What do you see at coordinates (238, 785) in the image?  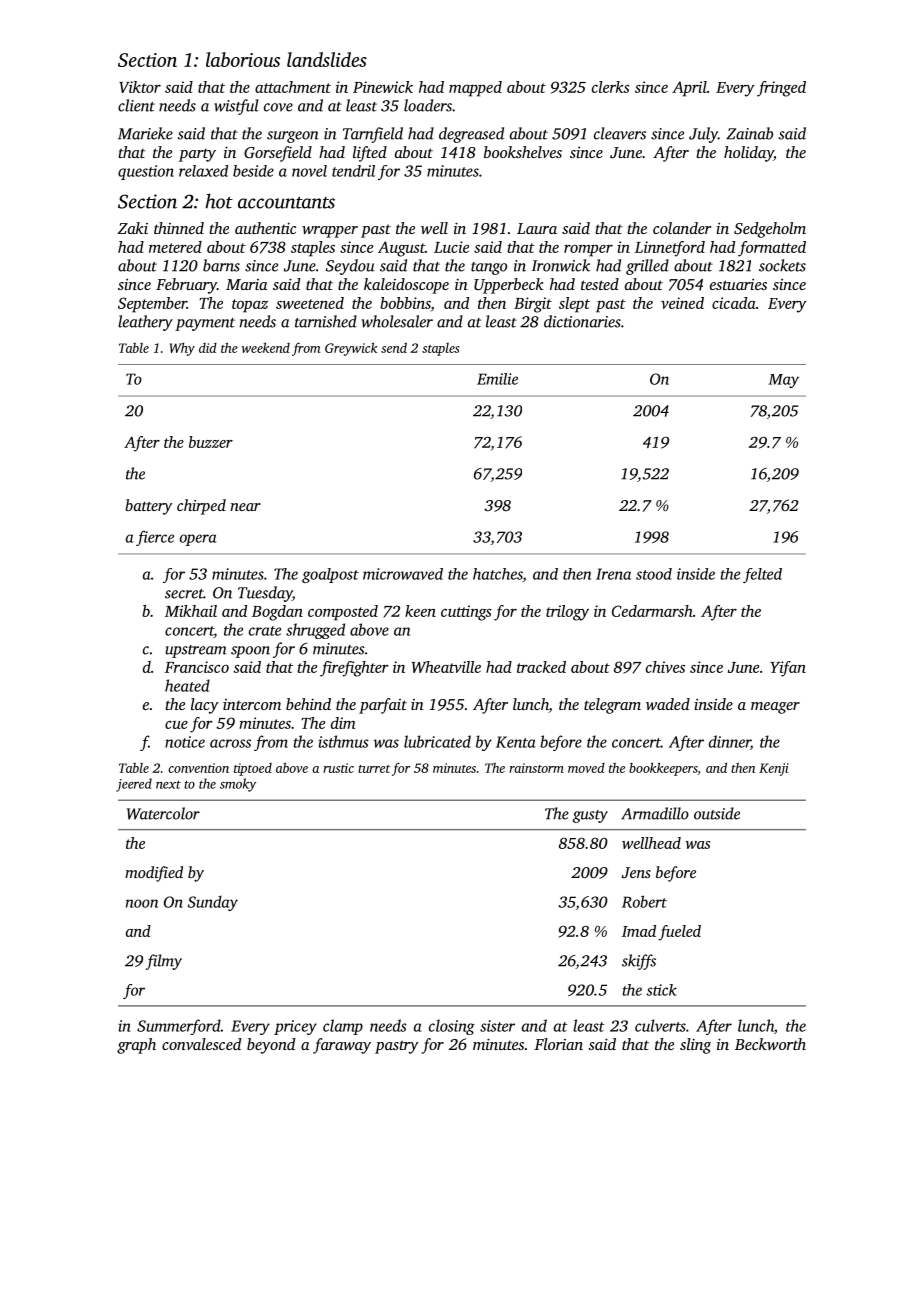 I see `smoky` at bounding box center [238, 785].
